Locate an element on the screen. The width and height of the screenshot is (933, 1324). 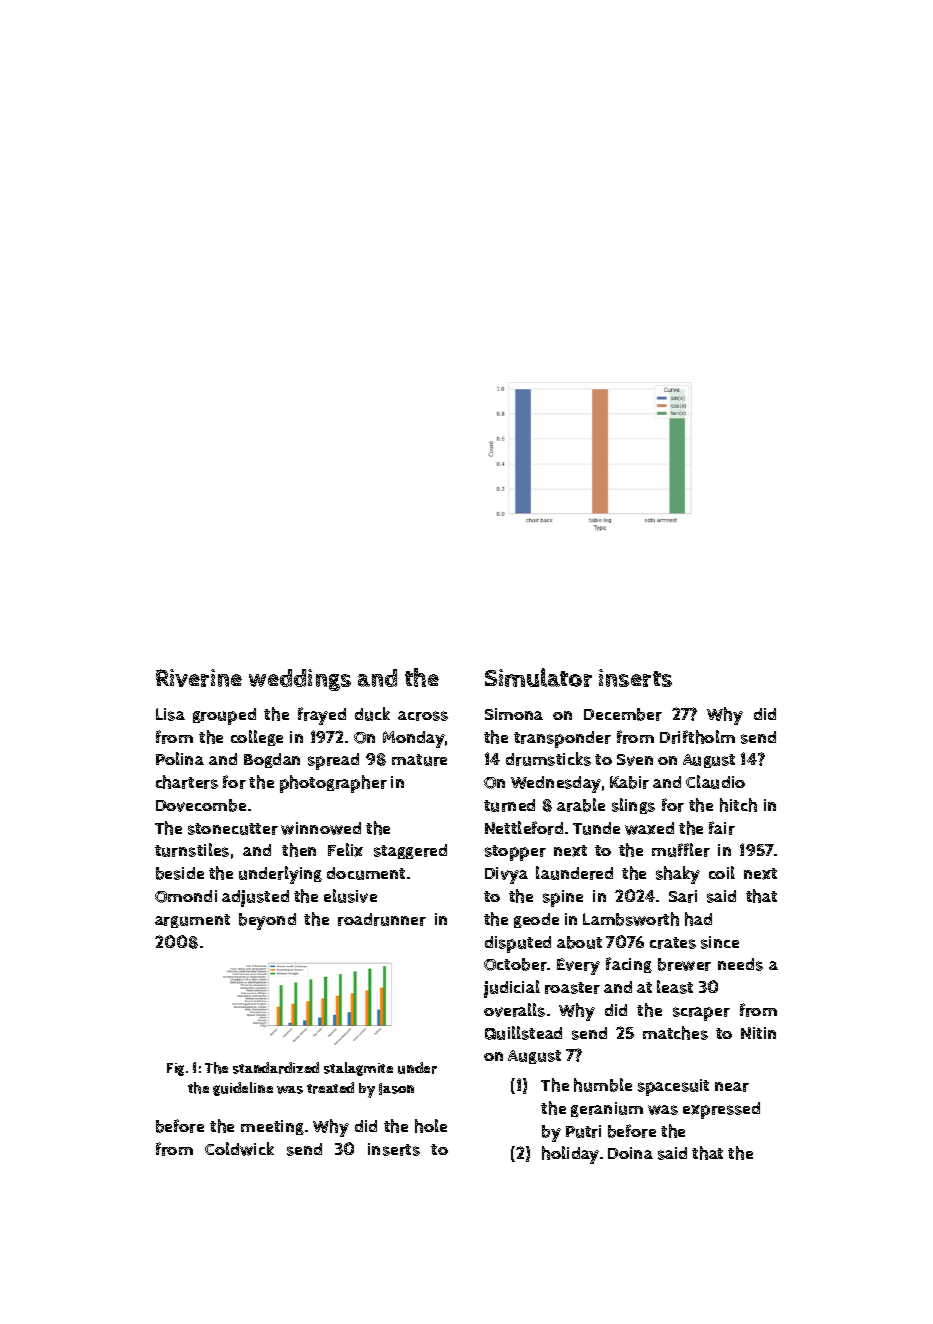
argument is located at coordinates (192, 921).
